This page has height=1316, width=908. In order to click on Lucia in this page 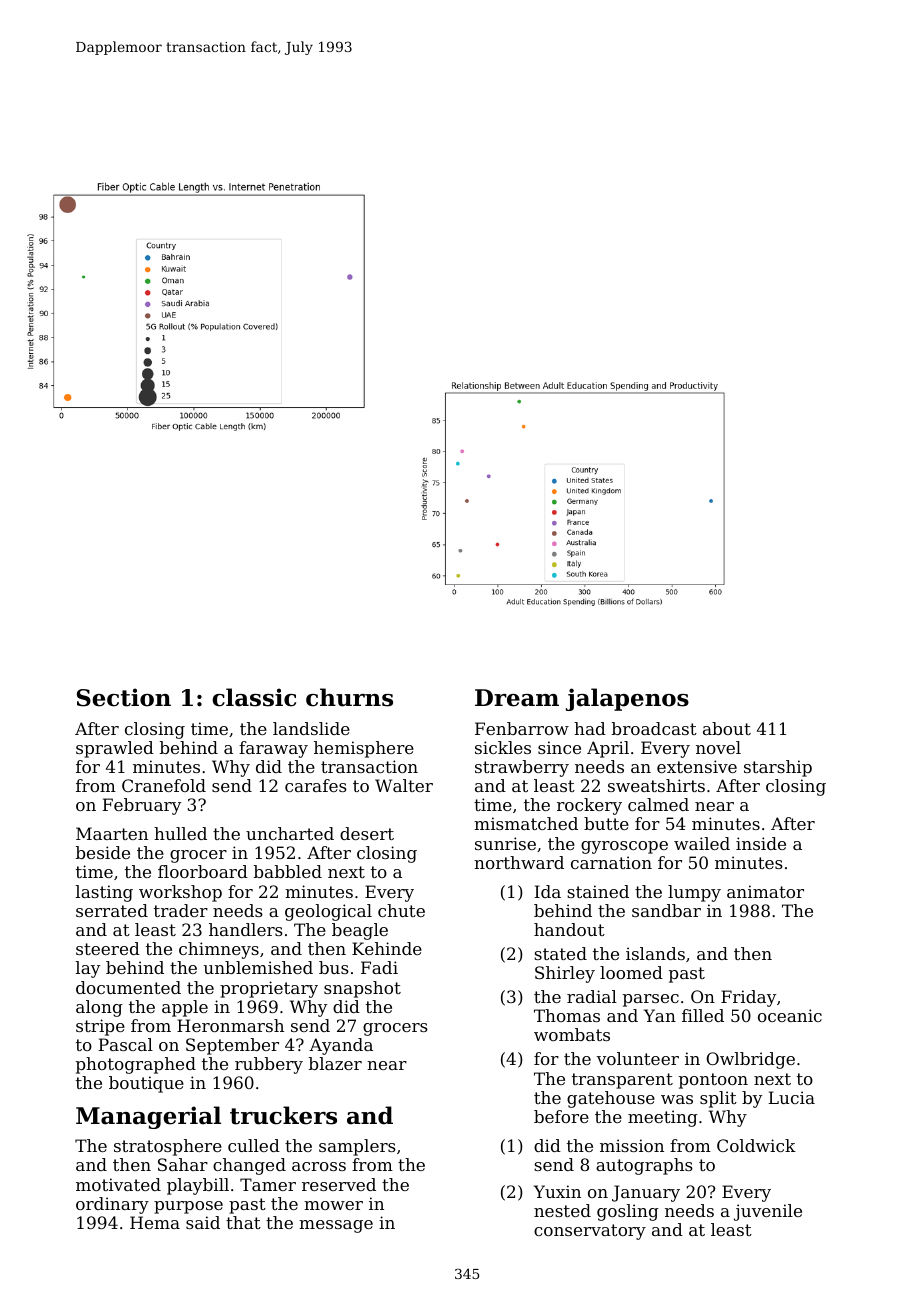, I will do `click(791, 1097)`.
